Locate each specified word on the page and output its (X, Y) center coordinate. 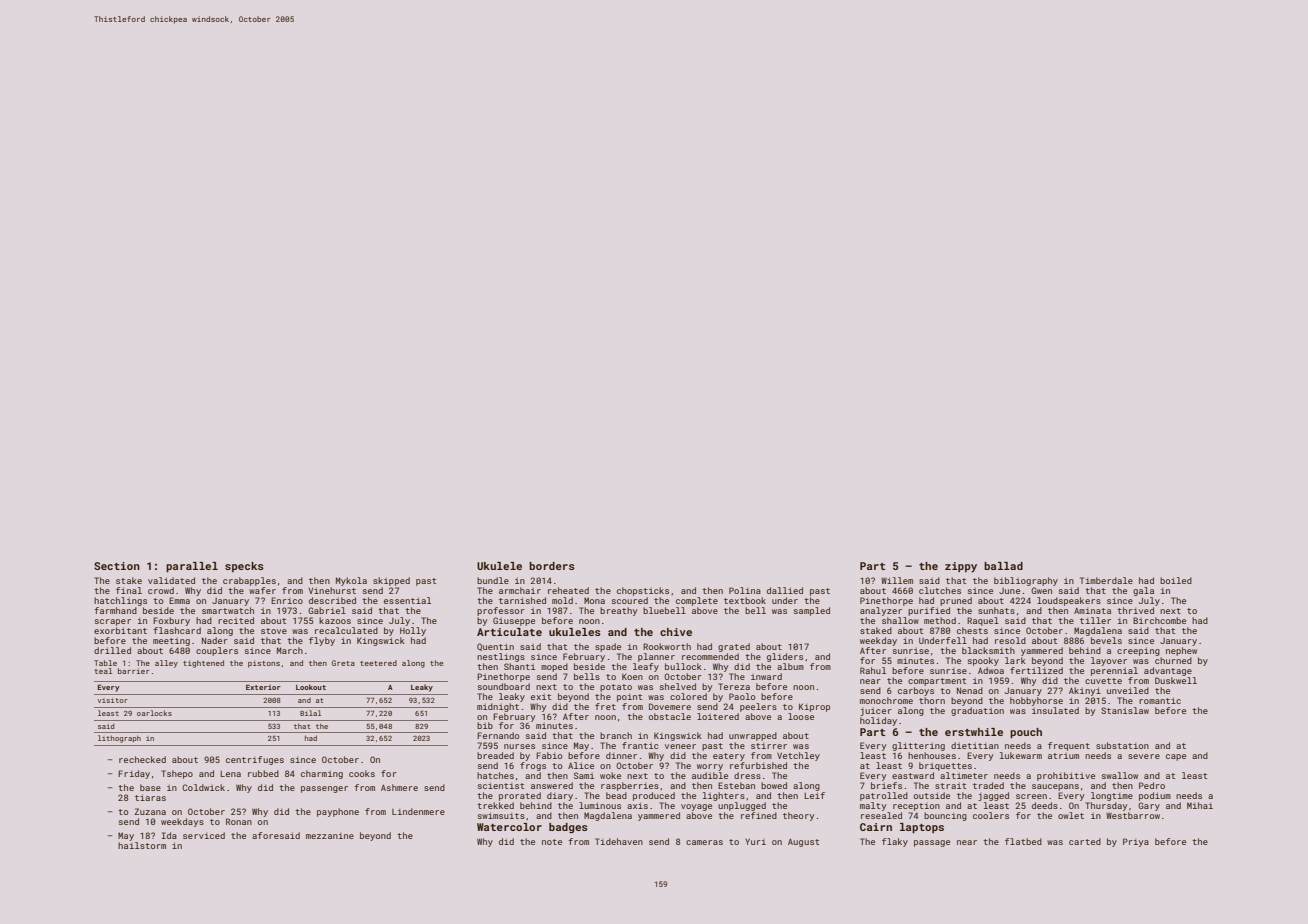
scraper (113, 622)
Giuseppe (514, 621)
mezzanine (330, 836)
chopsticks (643, 591)
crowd (161, 590)
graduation (977, 711)
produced (654, 796)
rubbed (263, 773)
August (803, 843)
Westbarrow (1133, 815)
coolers (991, 815)
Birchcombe (1159, 620)
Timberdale (1106, 580)
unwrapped (753, 736)
